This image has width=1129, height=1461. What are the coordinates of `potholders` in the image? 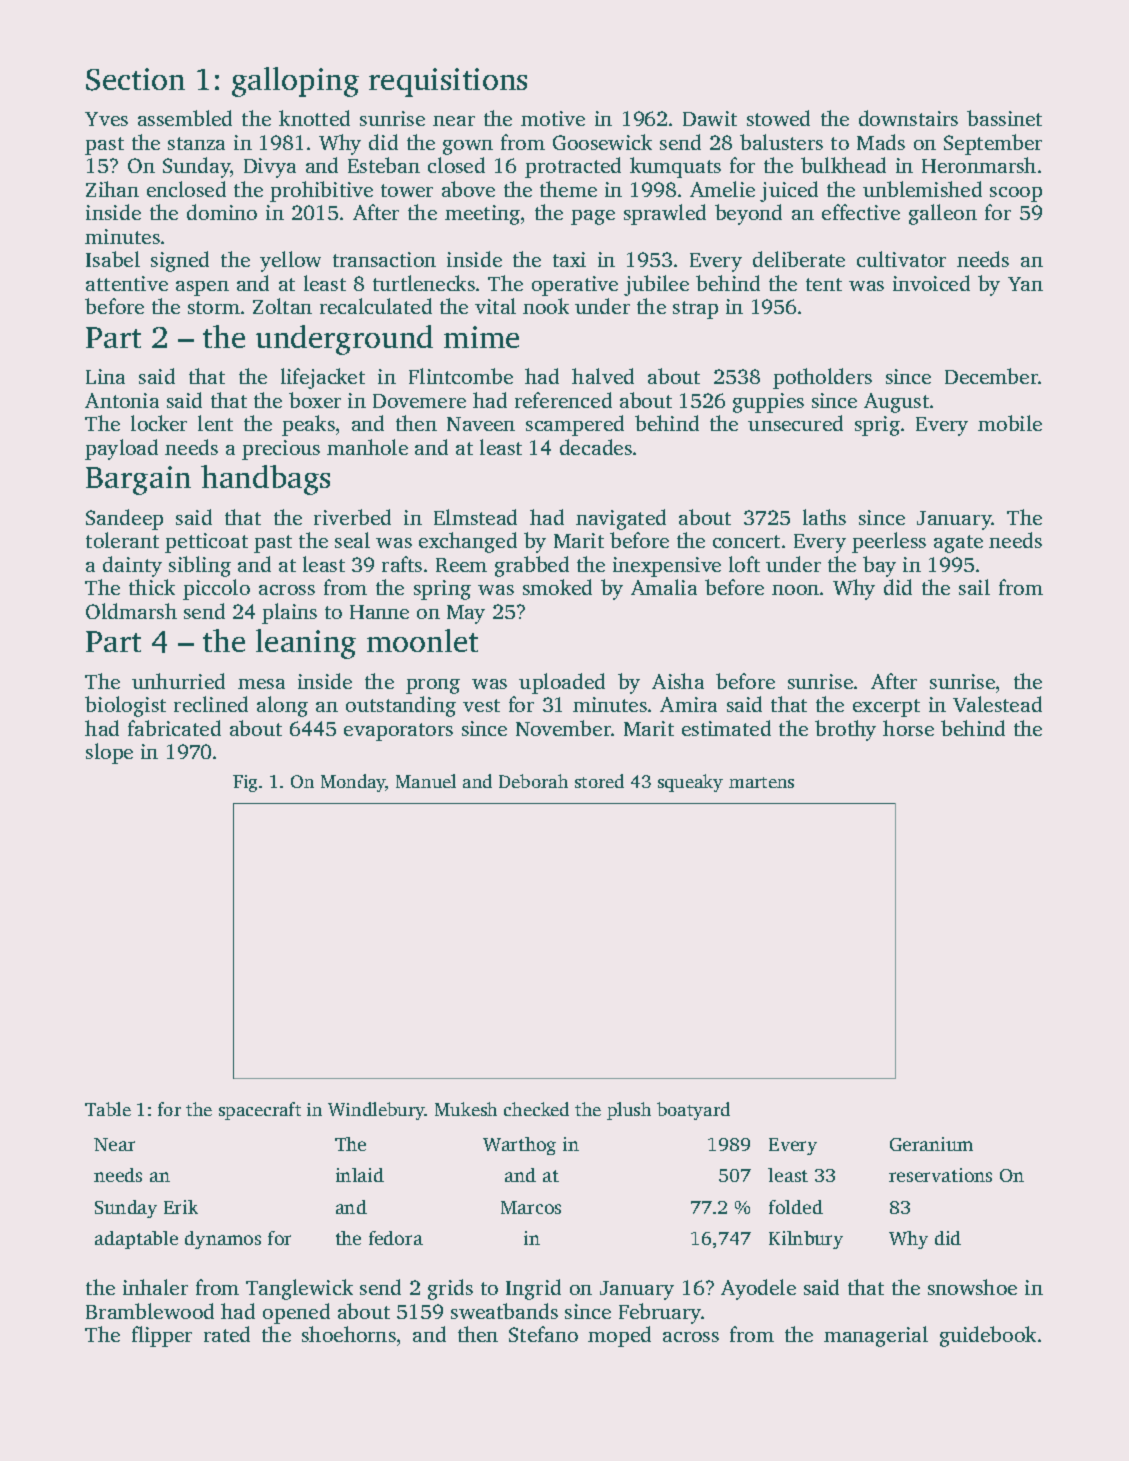 It's located at (822, 378).
